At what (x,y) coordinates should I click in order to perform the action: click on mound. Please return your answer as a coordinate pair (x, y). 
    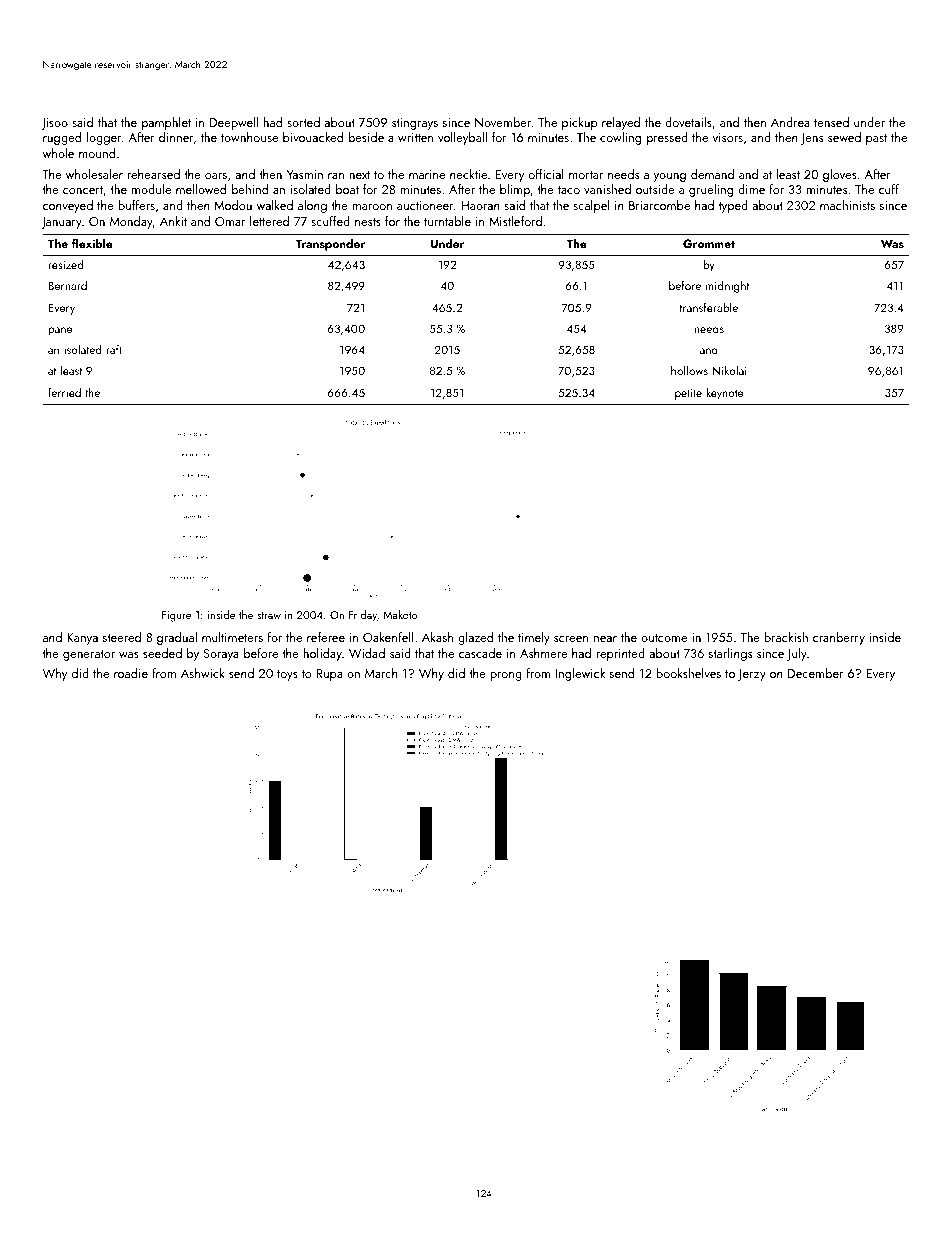
    Looking at the image, I should click on (97, 153).
